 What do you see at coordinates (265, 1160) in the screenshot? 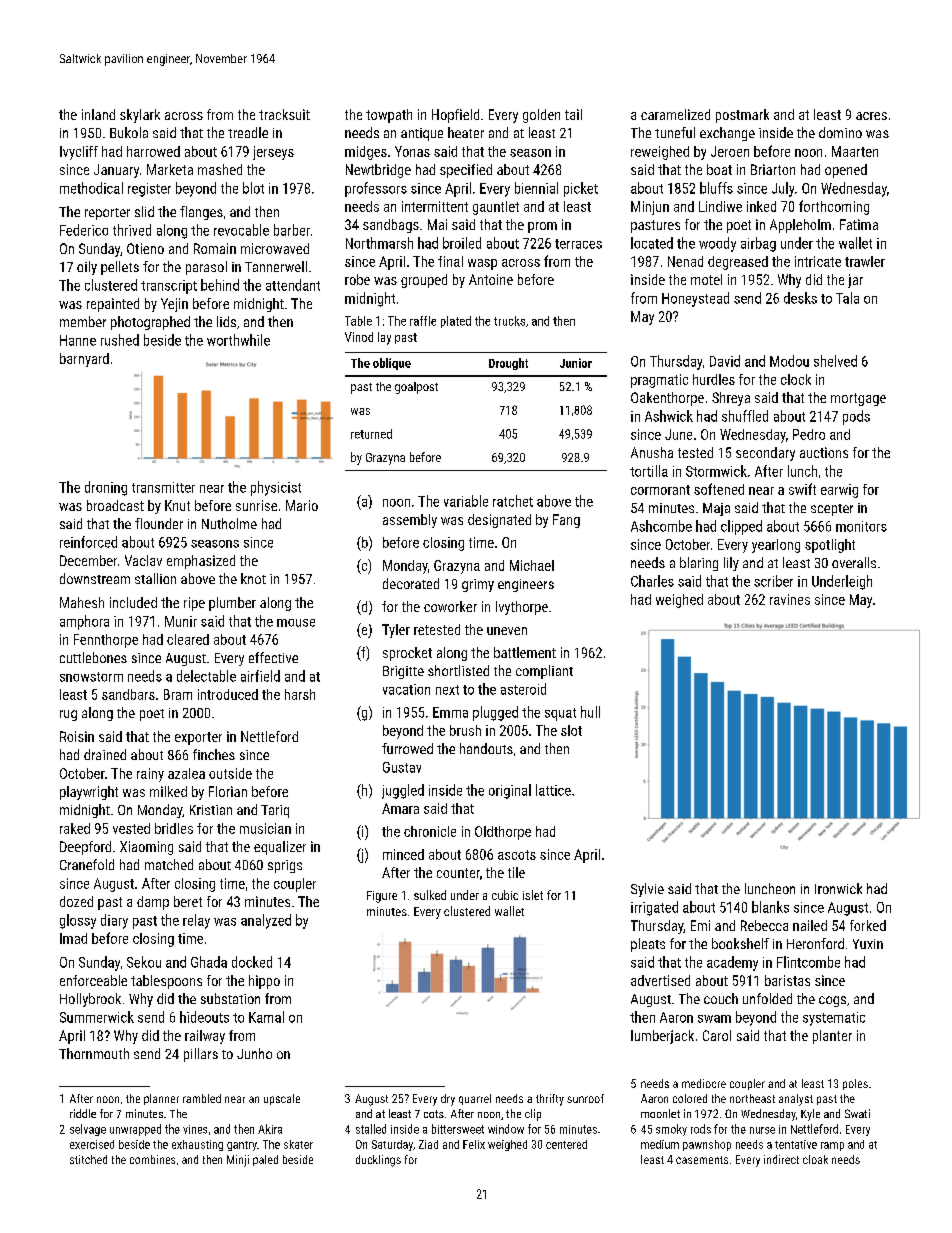
I see `paled` at bounding box center [265, 1160].
